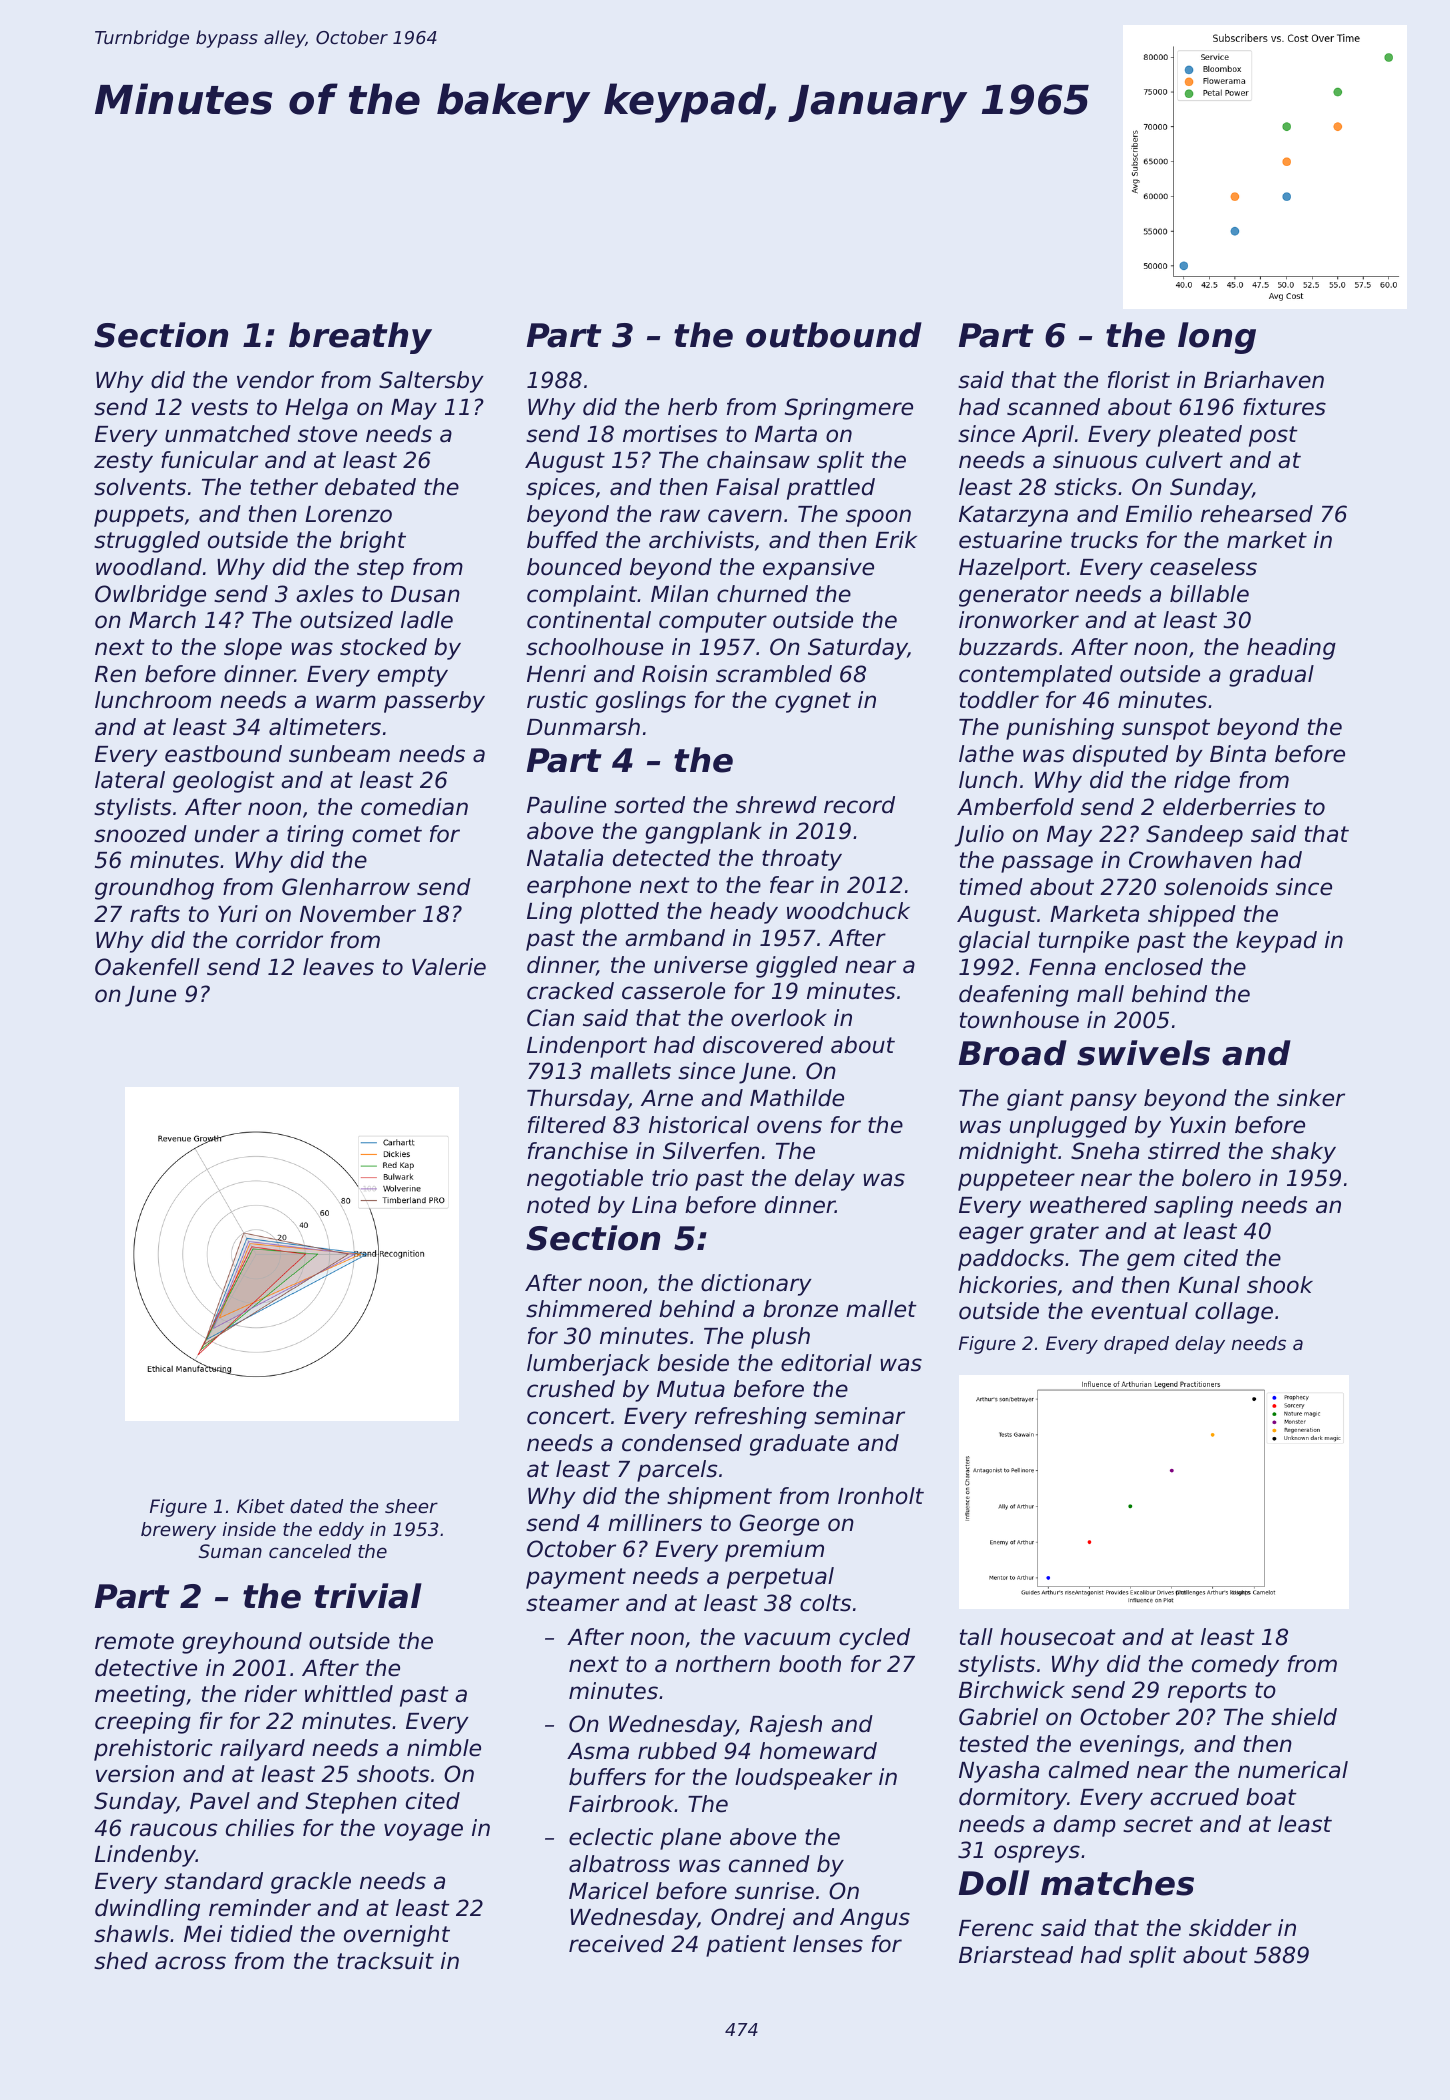  I want to click on snoozed, so click(140, 834).
